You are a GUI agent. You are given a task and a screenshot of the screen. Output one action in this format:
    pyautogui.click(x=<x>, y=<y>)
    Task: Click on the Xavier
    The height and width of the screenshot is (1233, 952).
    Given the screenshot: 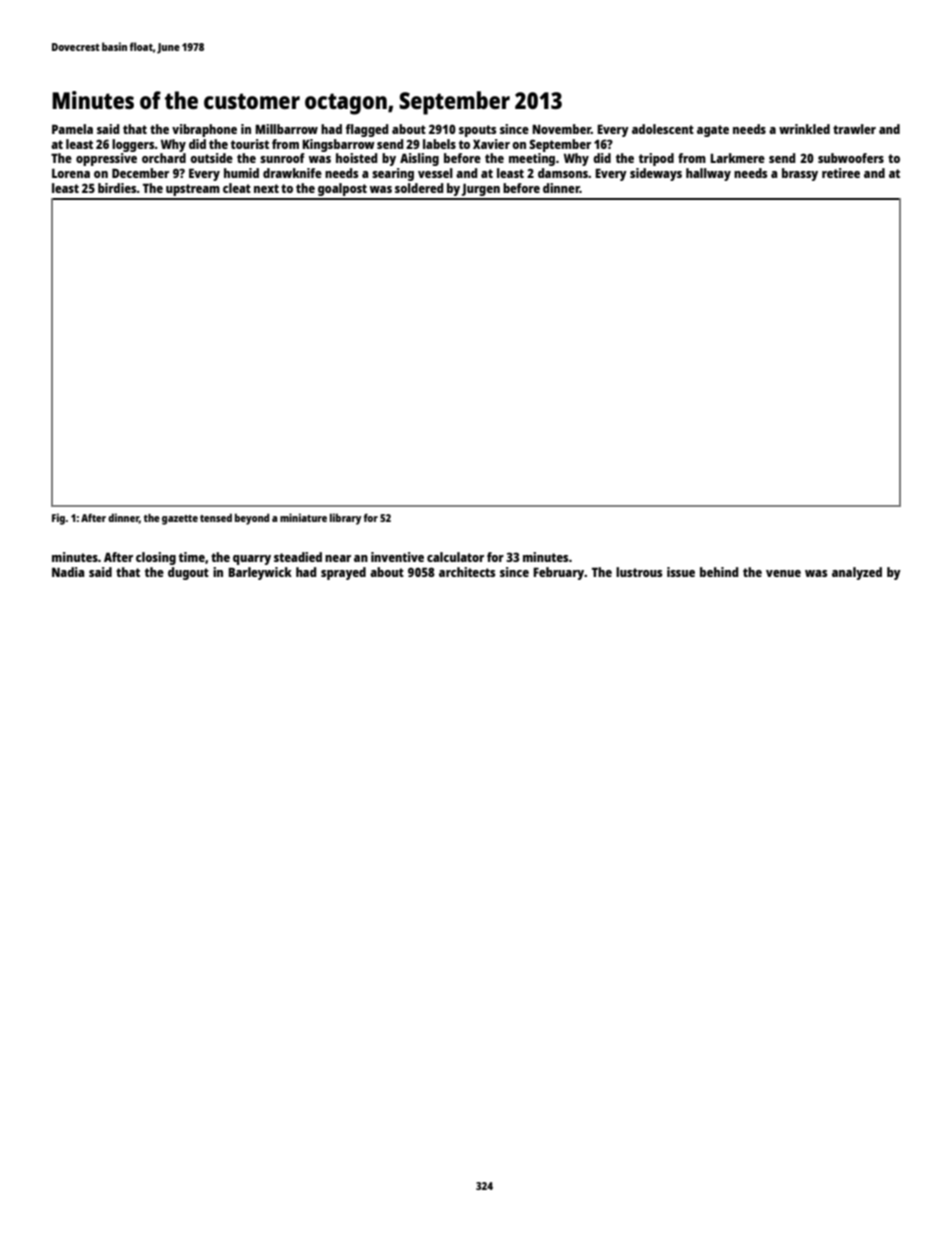 What is the action you would take?
    pyautogui.click(x=491, y=144)
